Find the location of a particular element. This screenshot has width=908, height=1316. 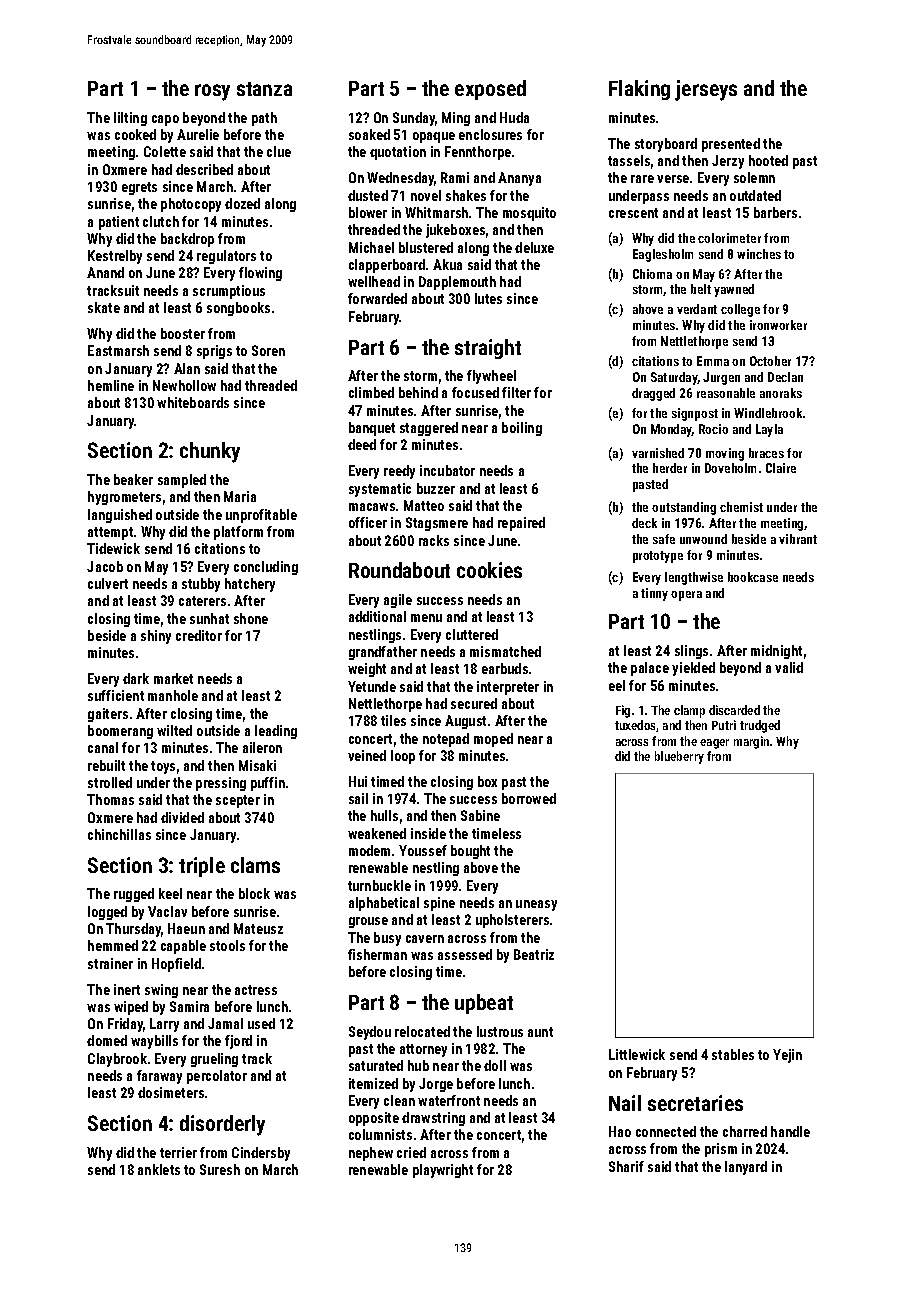

anoraks is located at coordinates (781, 393).
